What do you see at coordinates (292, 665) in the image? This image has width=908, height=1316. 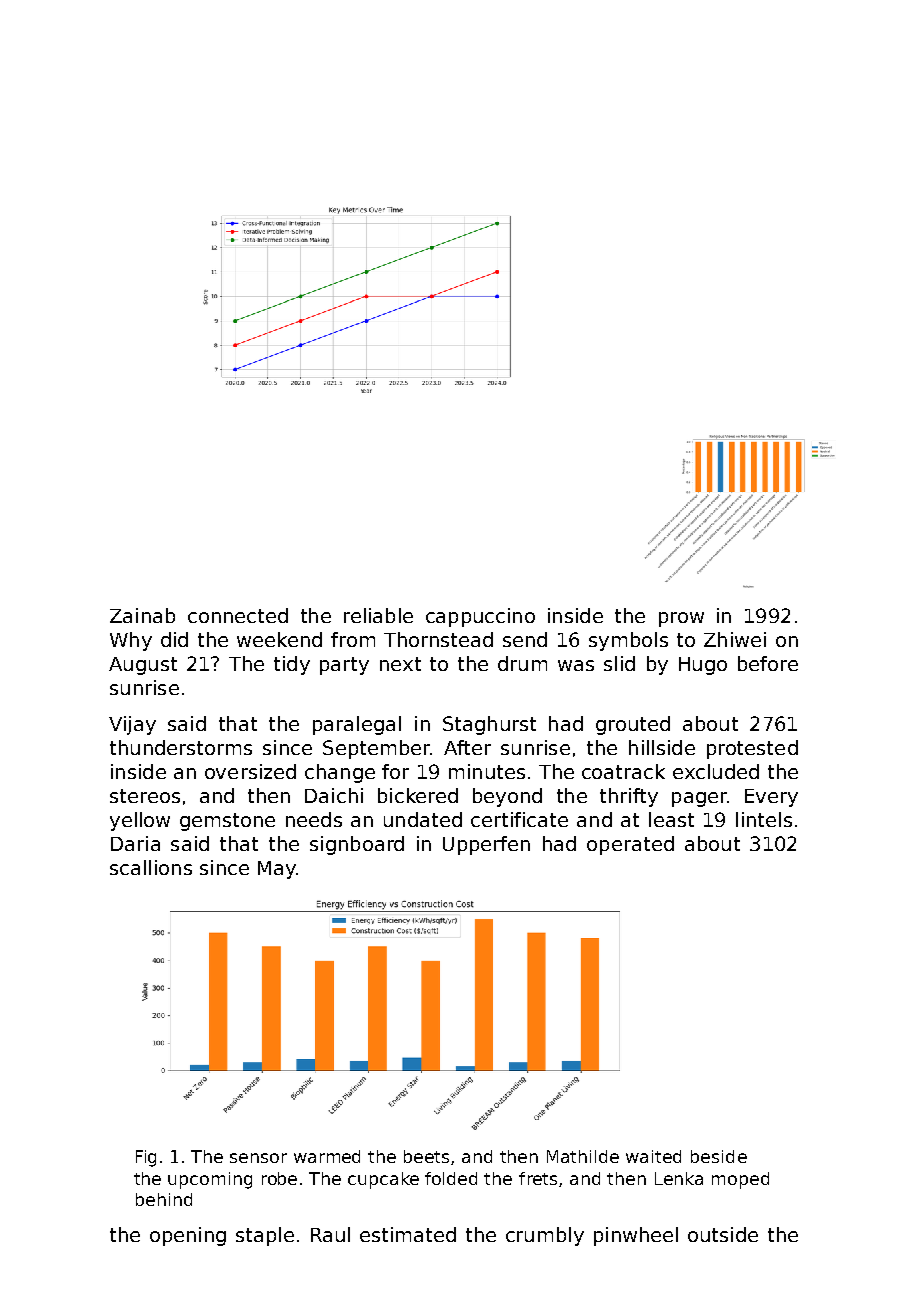 I see `tidy` at bounding box center [292, 665].
